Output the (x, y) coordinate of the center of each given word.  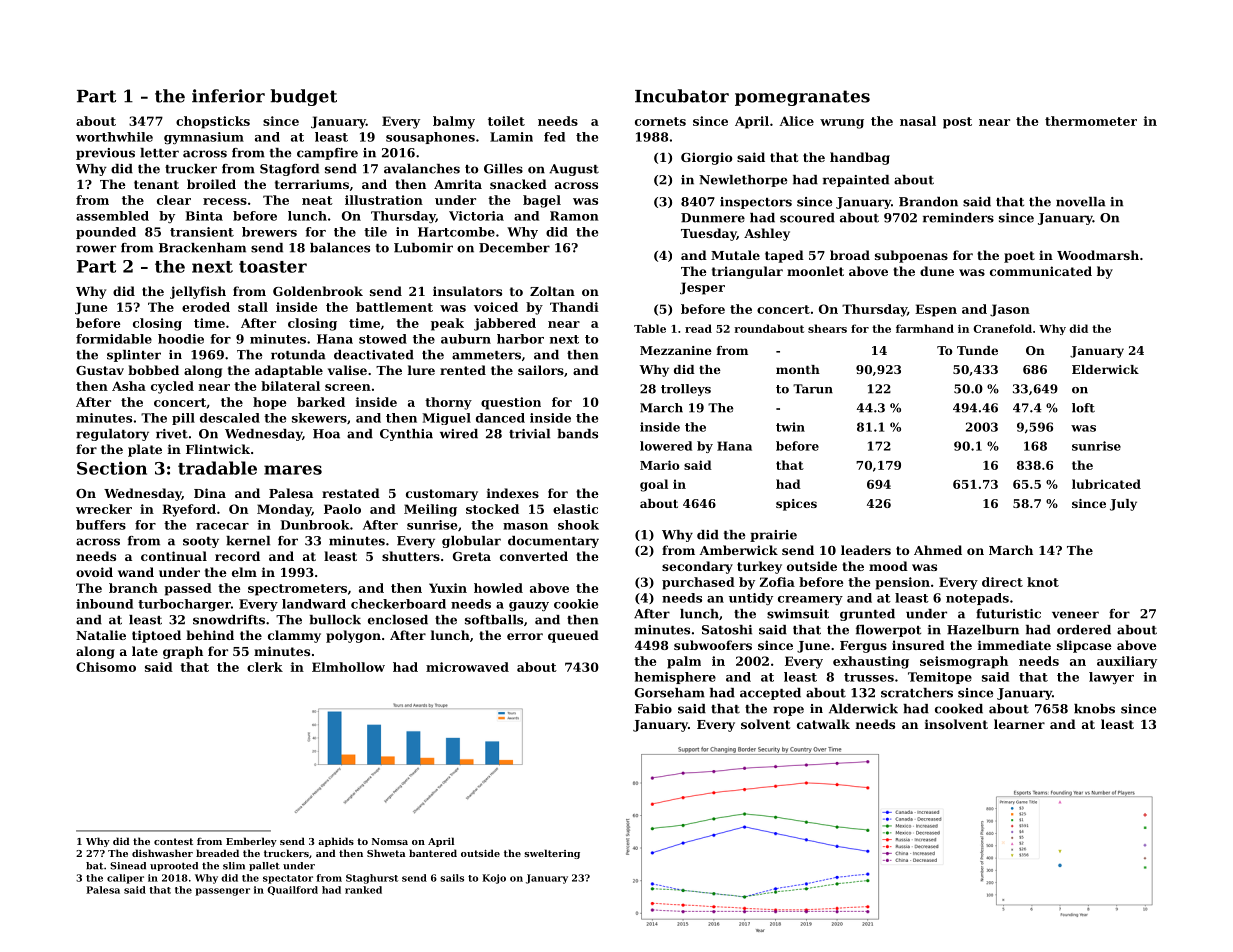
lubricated (1106, 484)
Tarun (813, 389)
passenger (222, 892)
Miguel (446, 419)
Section (112, 468)
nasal (918, 121)
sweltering (552, 854)
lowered (666, 446)
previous (105, 154)
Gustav (100, 370)
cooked (959, 709)
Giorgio (707, 158)
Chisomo (106, 667)
